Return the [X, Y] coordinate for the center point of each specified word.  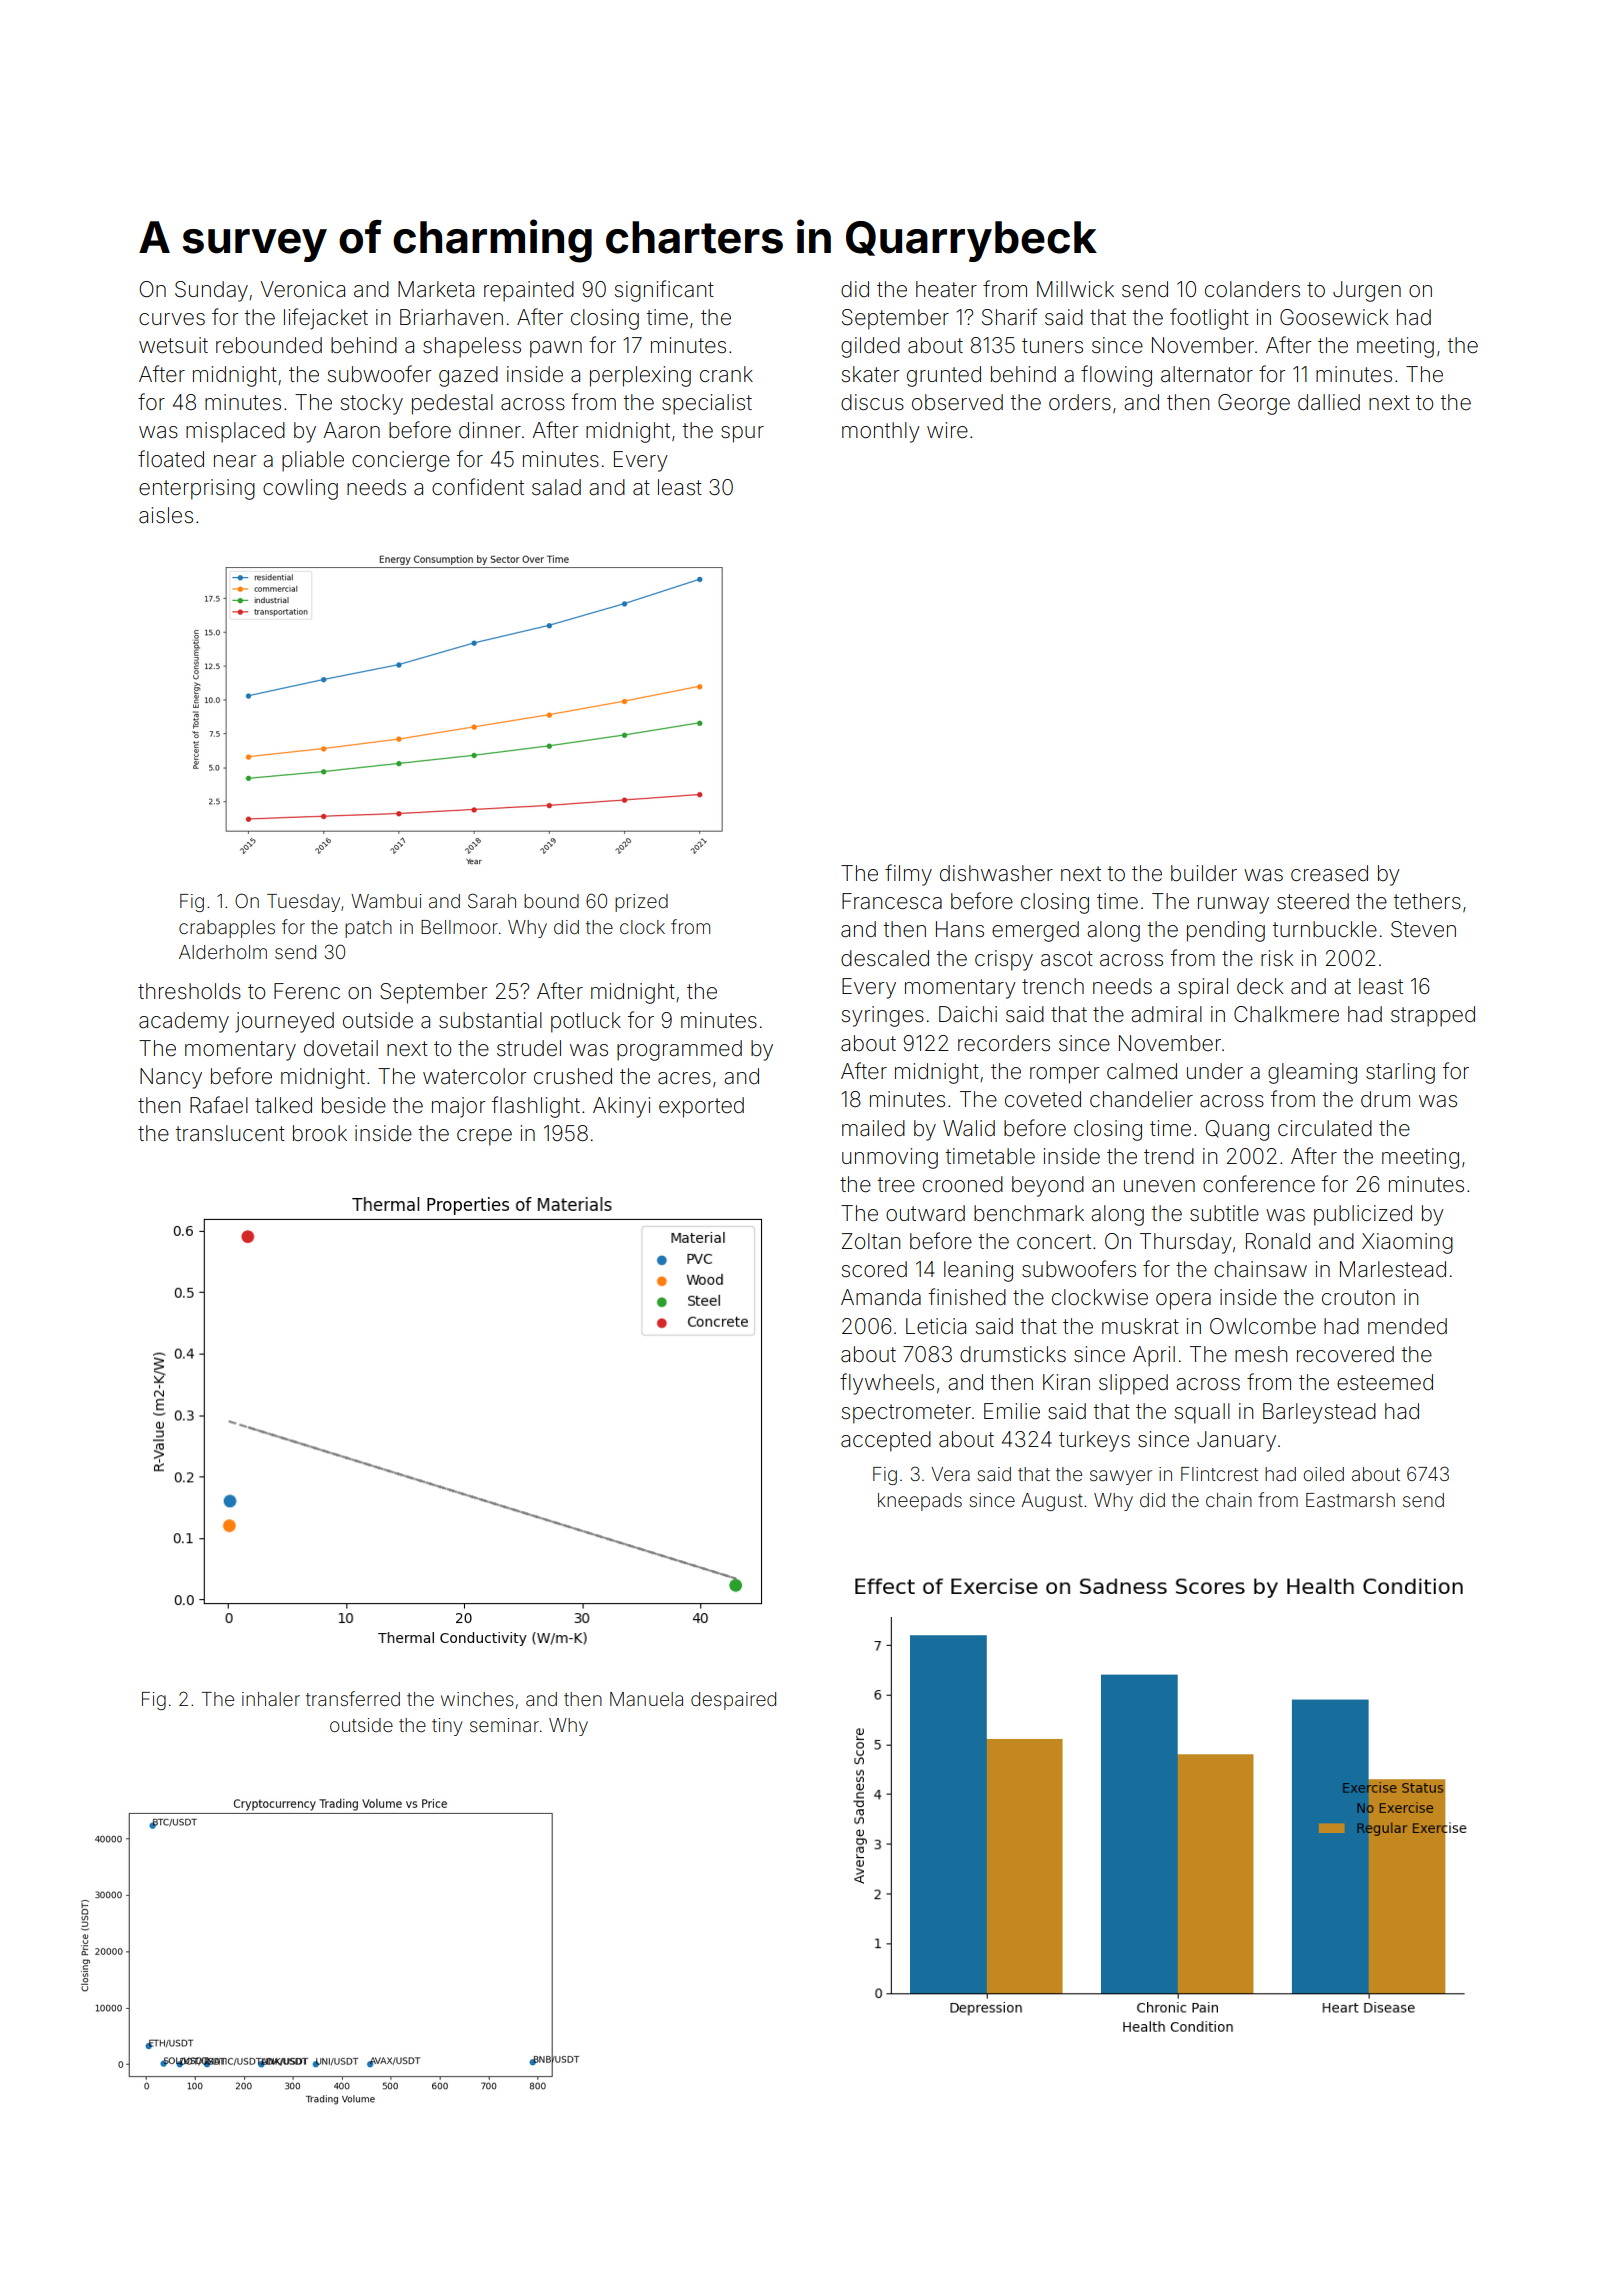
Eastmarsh [1350, 1500]
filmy [908, 875]
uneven [1159, 1186]
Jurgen [1367, 291]
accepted [886, 1441]
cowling [300, 489]
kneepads [920, 1502]
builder [1204, 873]
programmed [679, 1050]
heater [946, 289]
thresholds [189, 991]
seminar [504, 1725]
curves [172, 319]
